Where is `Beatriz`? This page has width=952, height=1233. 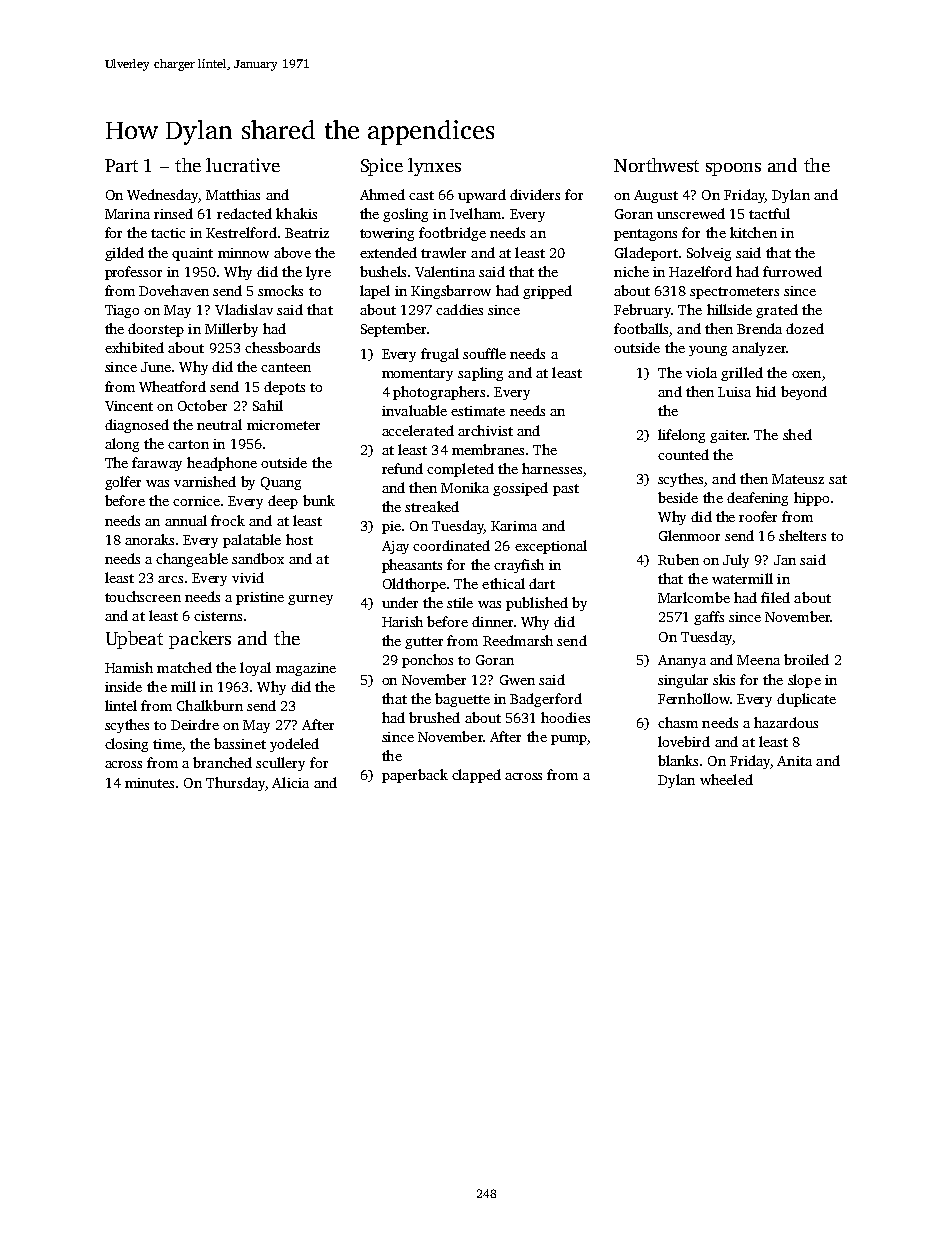
Beatriz is located at coordinates (307, 233).
